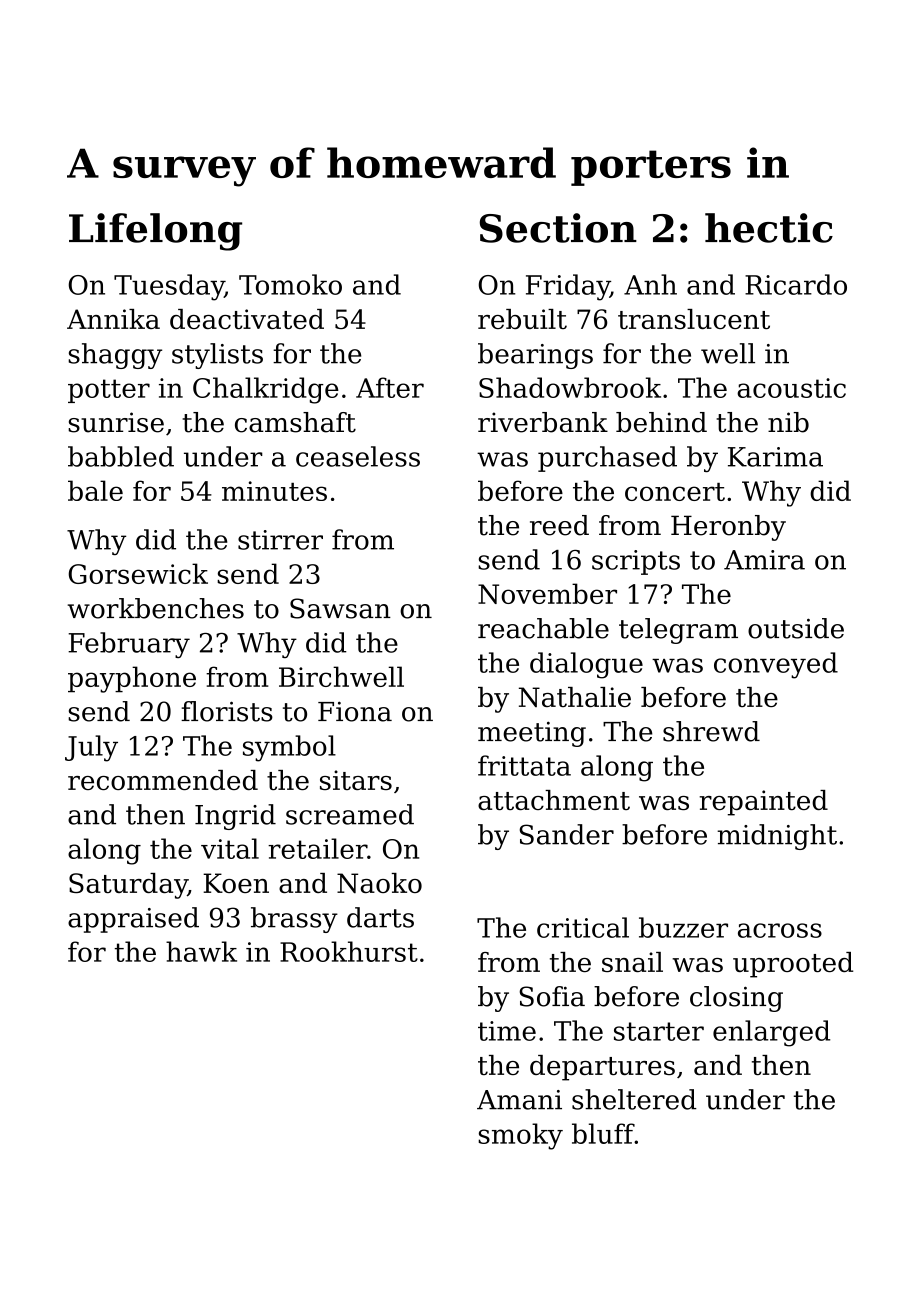 The height and width of the image is (1311, 924). I want to click on payphone, so click(132, 679).
